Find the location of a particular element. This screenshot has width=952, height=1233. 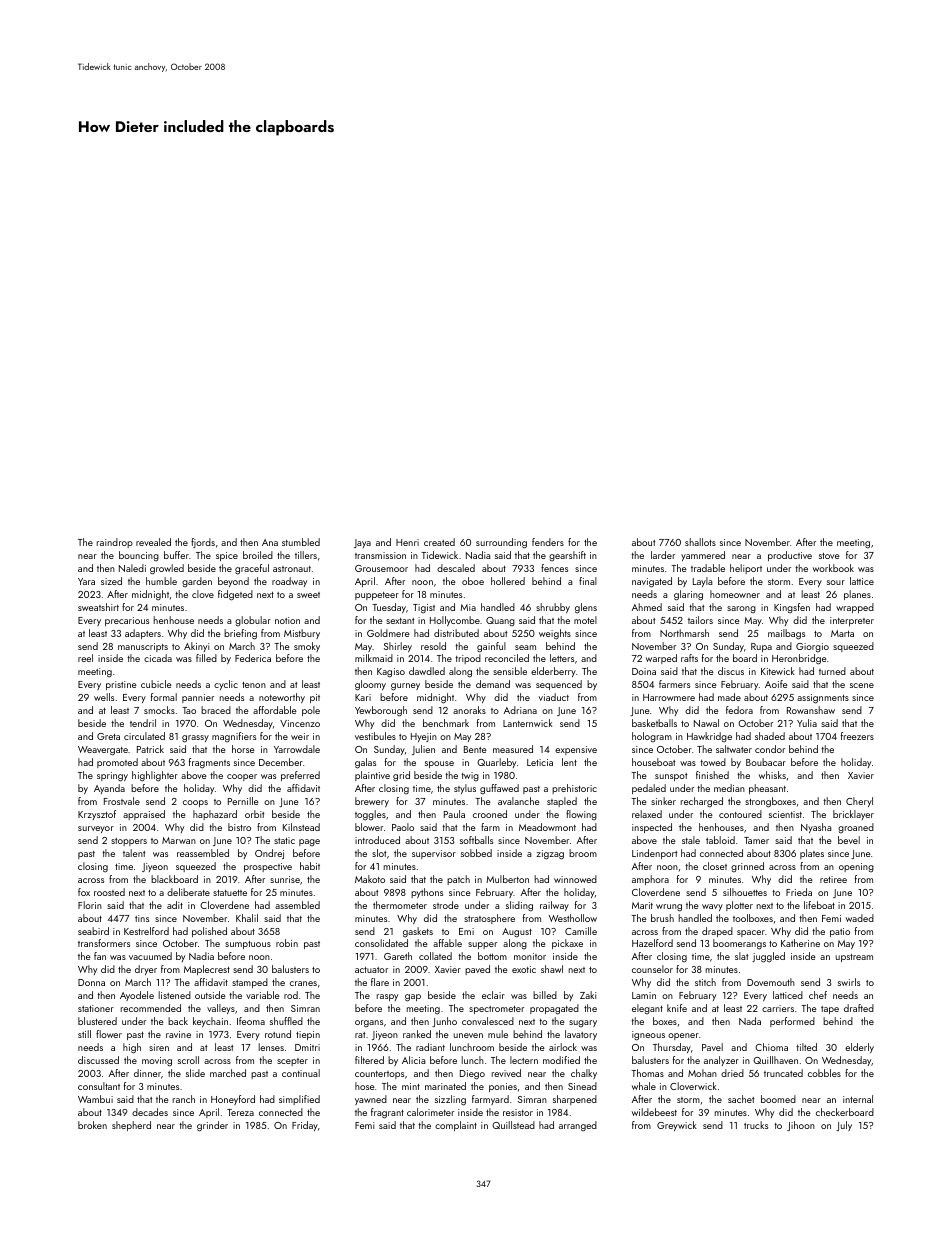

raindrop is located at coordinates (115, 543).
